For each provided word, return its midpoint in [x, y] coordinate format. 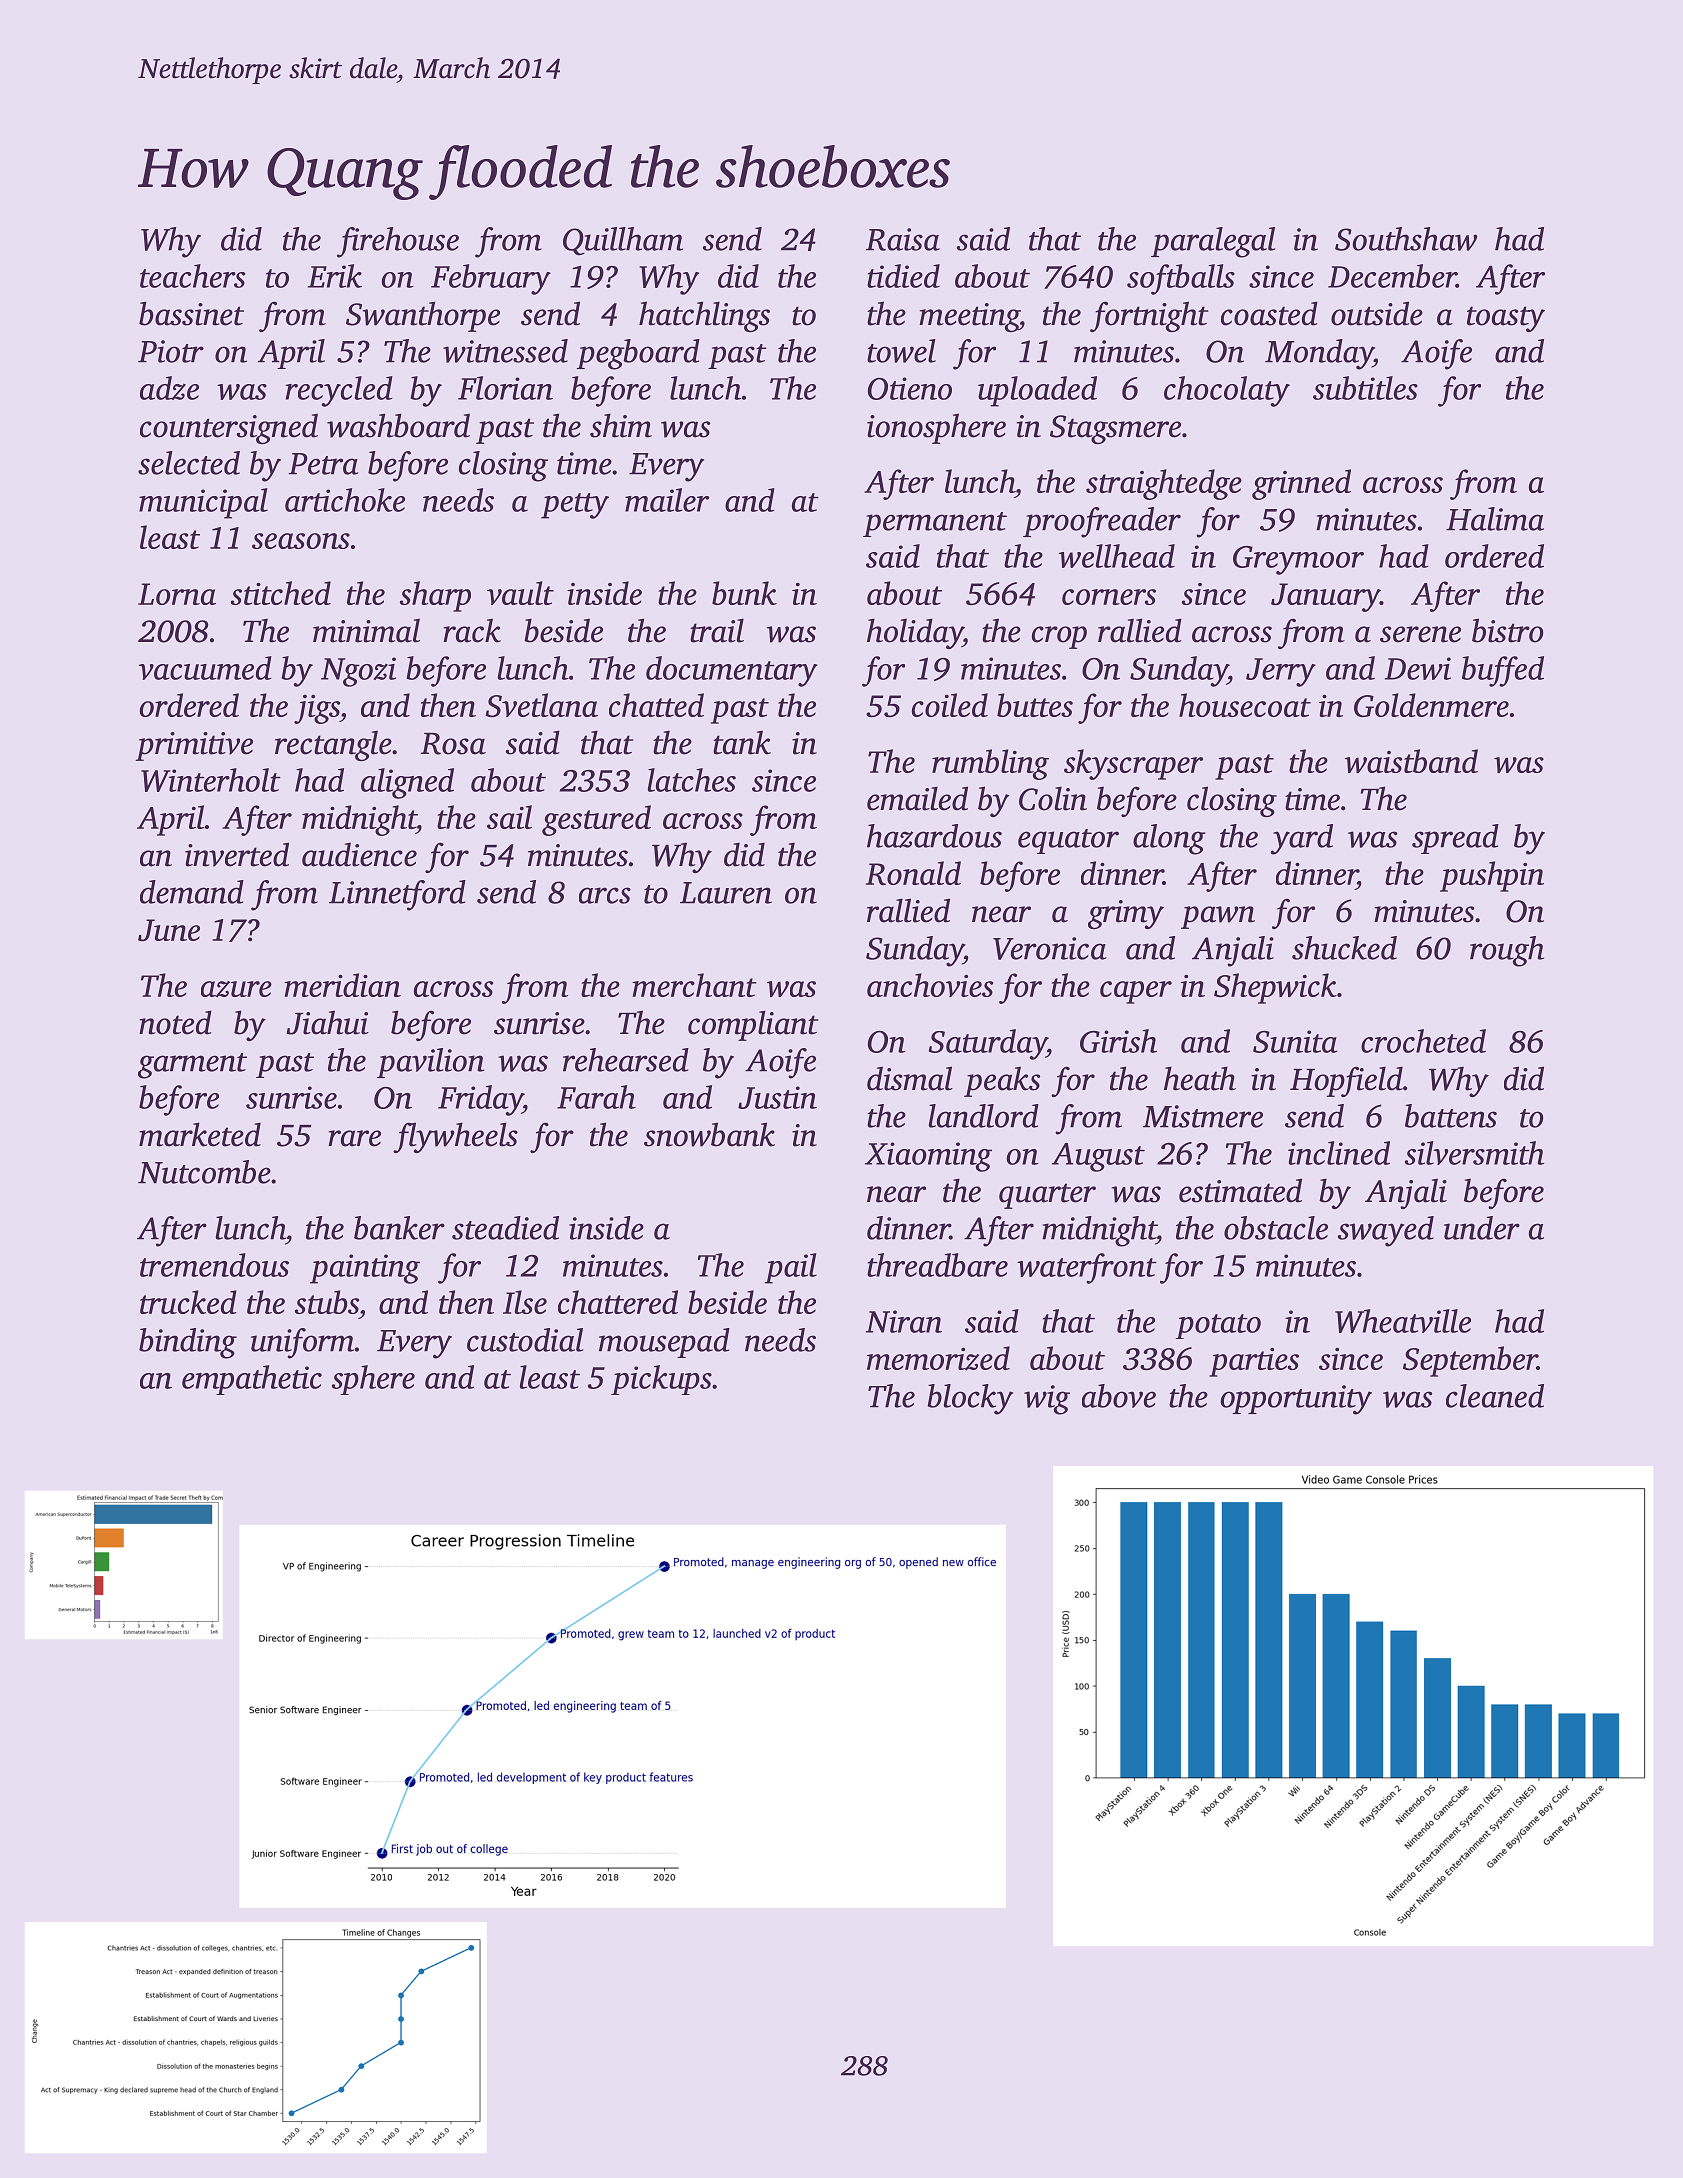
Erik [335, 276]
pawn [1218, 917]
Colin [1053, 798]
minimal [366, 630]
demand [192, 892]
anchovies [930, 985]
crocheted [1423, 1041]
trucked [188, 1302]
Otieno [910, 388]
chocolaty [1227, 391]
